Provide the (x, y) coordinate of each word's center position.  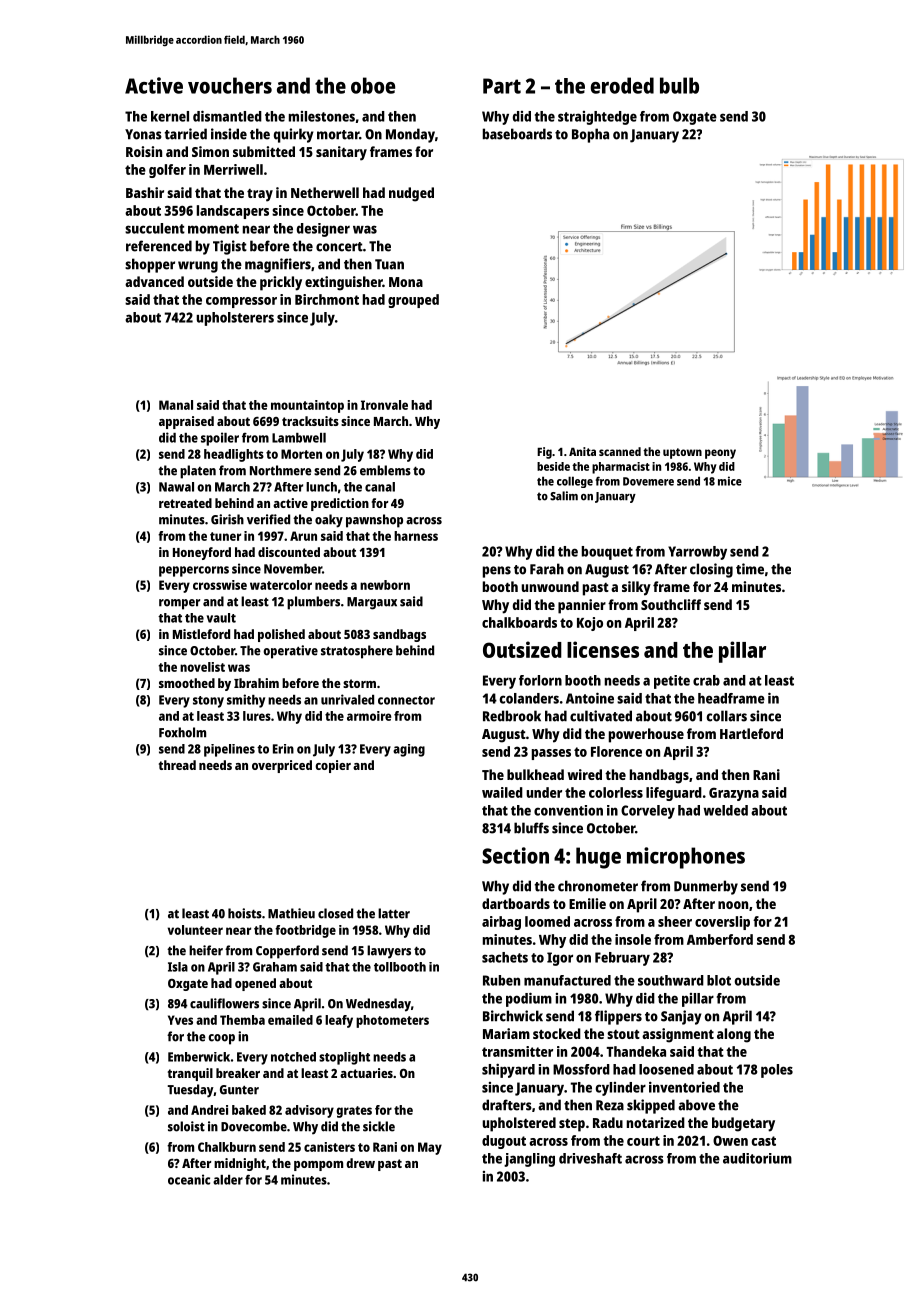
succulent (155, 228)
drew (360, 1163)
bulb (679, 85)
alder (228, 1180)
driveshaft (590, 1158)
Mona (406, 282)
